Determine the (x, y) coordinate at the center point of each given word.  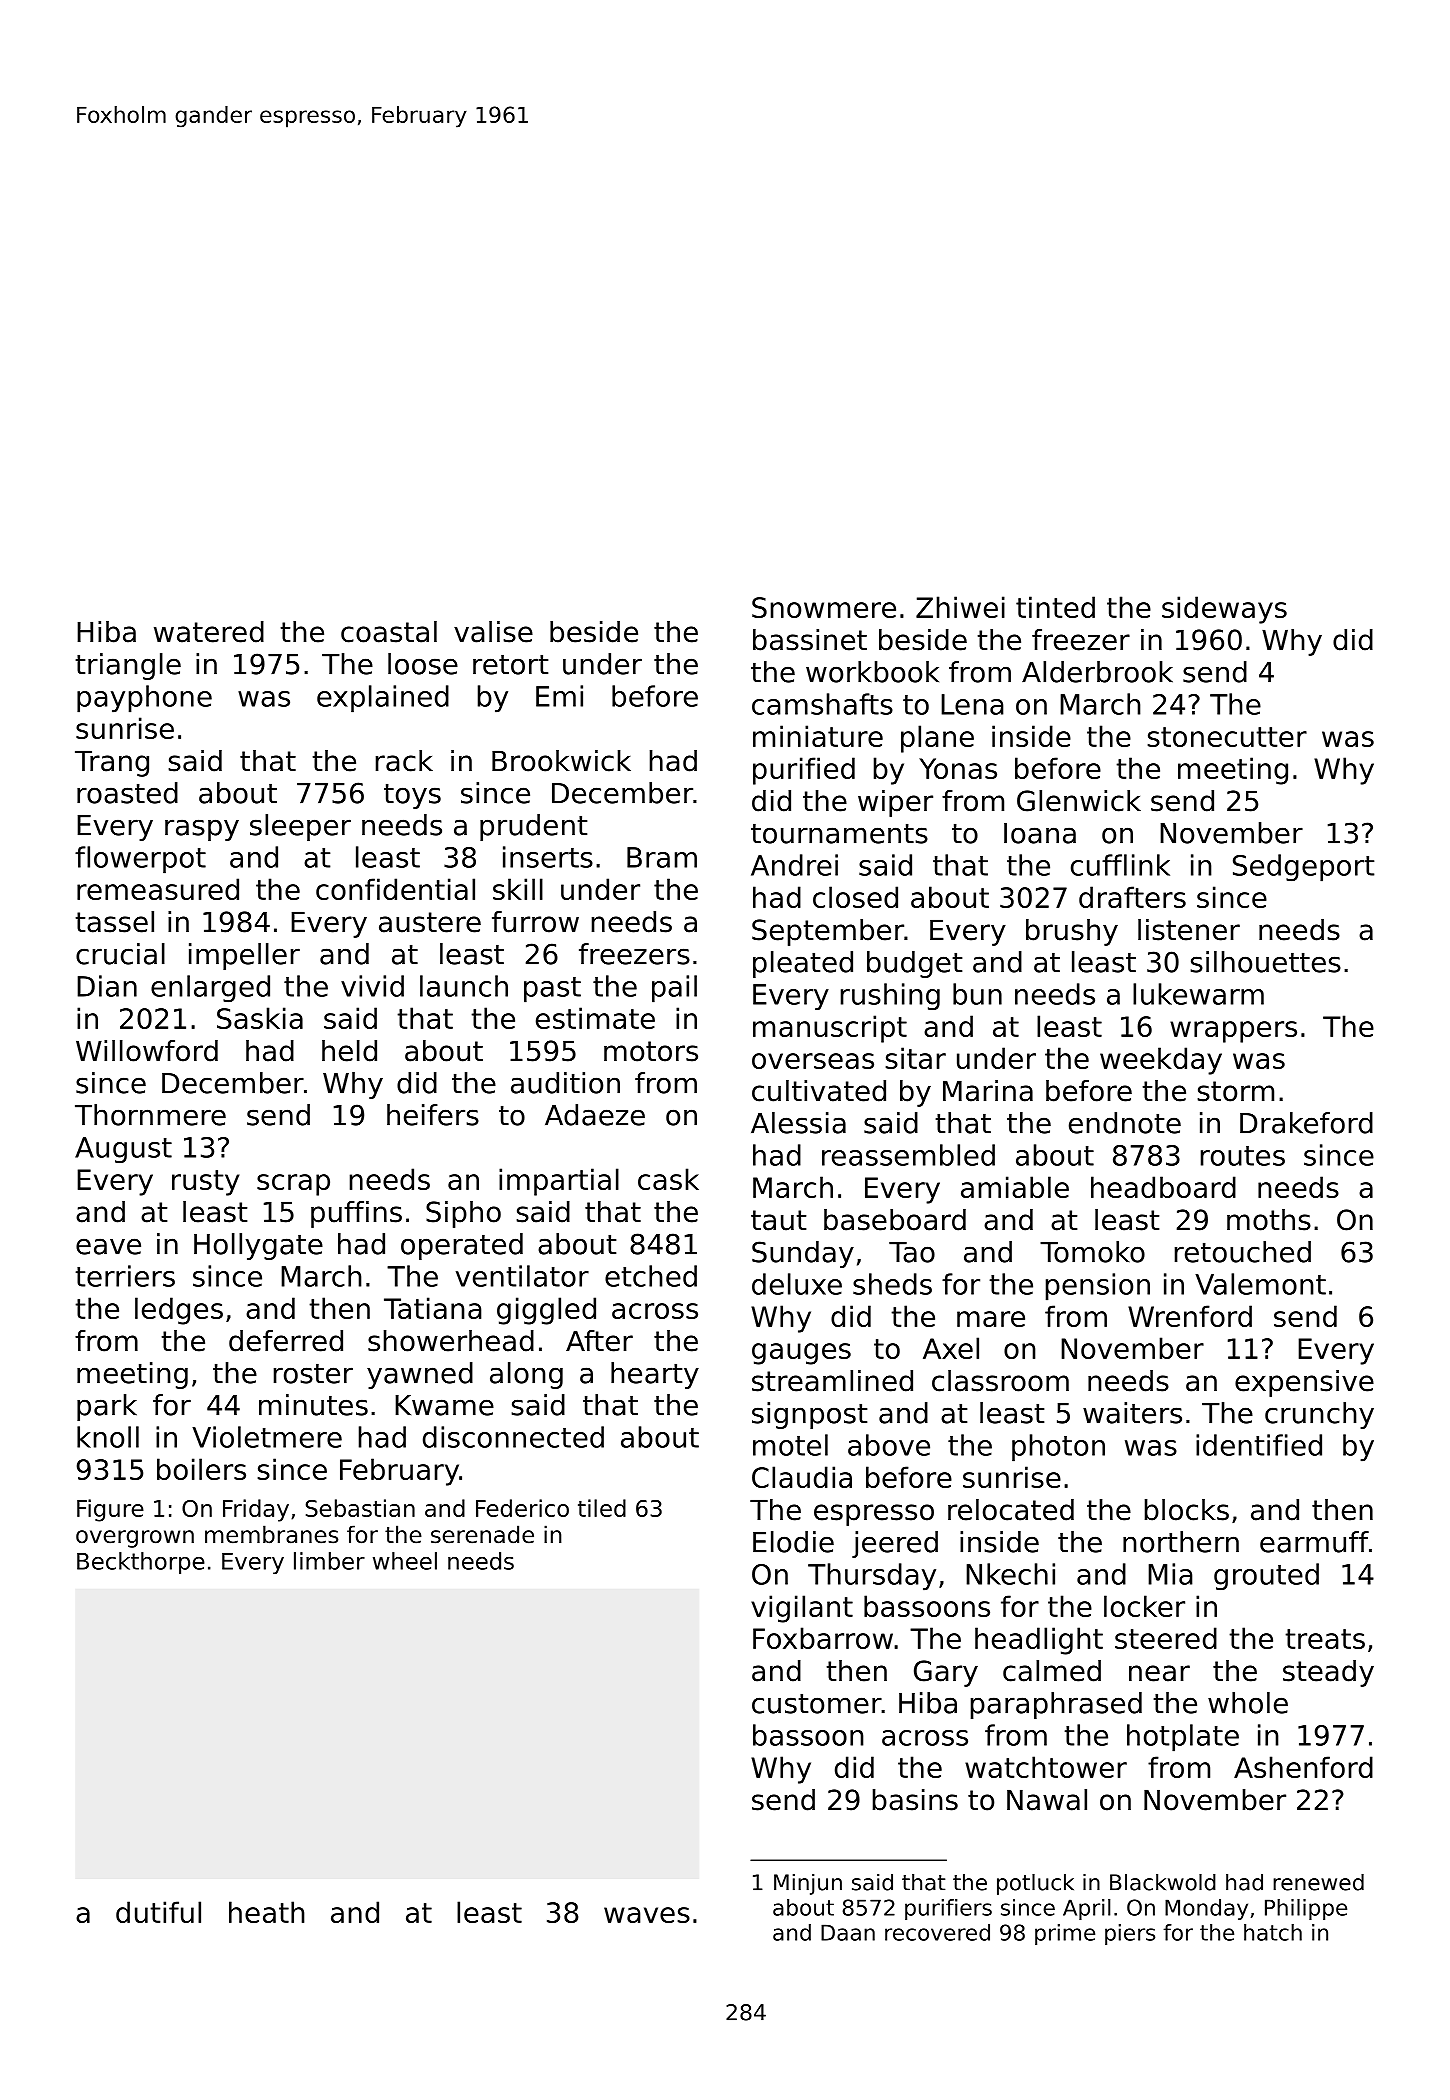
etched (651, 1276)
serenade (482, 1534)
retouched (1243, 1252)
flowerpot (140, 860)
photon (1058, 1448)
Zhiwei (960, 607)
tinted (1055, 607)
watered (209, 632)
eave (108, 1246)
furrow (535, 922)
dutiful (158, 1912)
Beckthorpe (141, 1563)
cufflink (1120, 865)
